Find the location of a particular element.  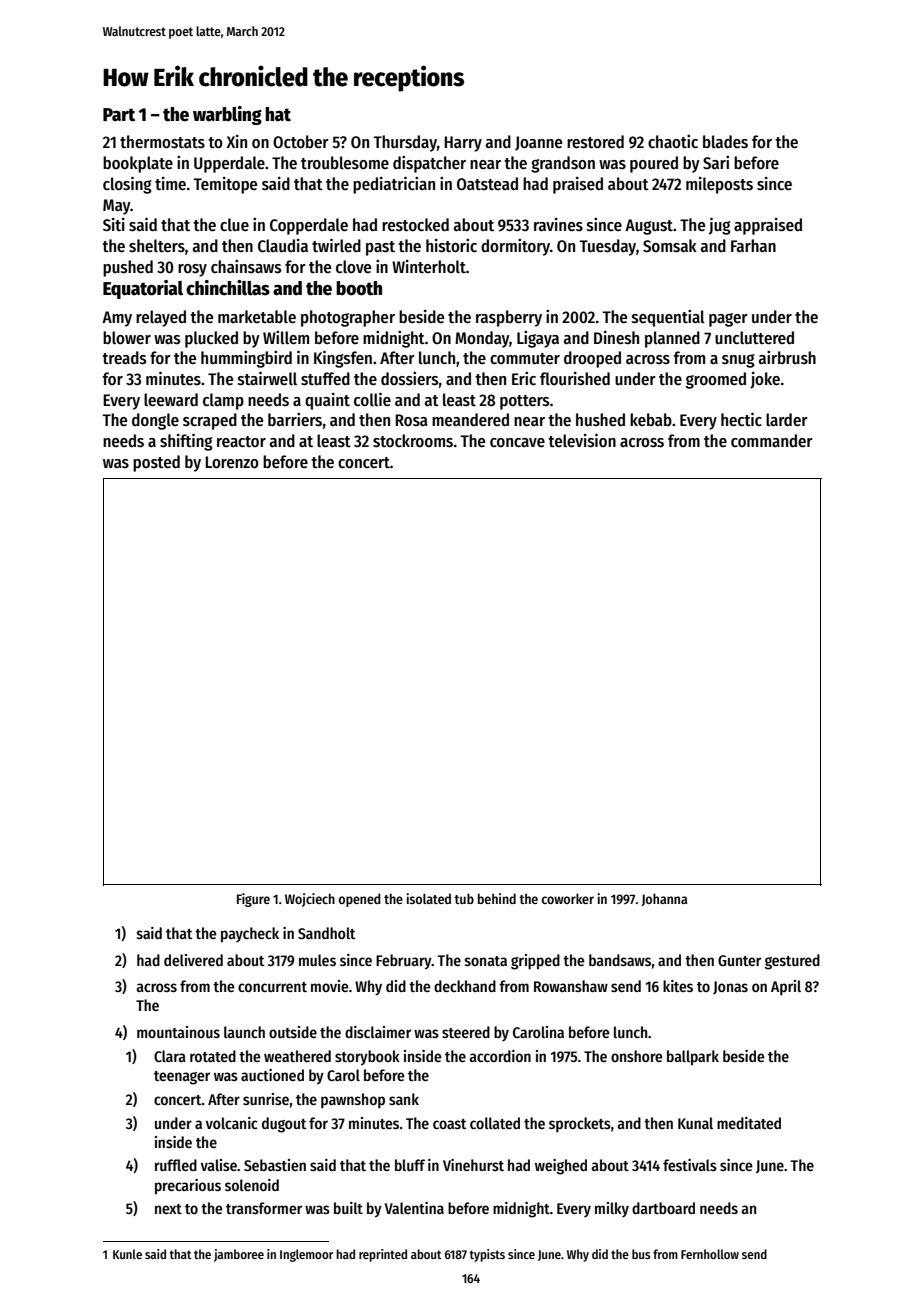

restored is located at coordinates (595, 142).
